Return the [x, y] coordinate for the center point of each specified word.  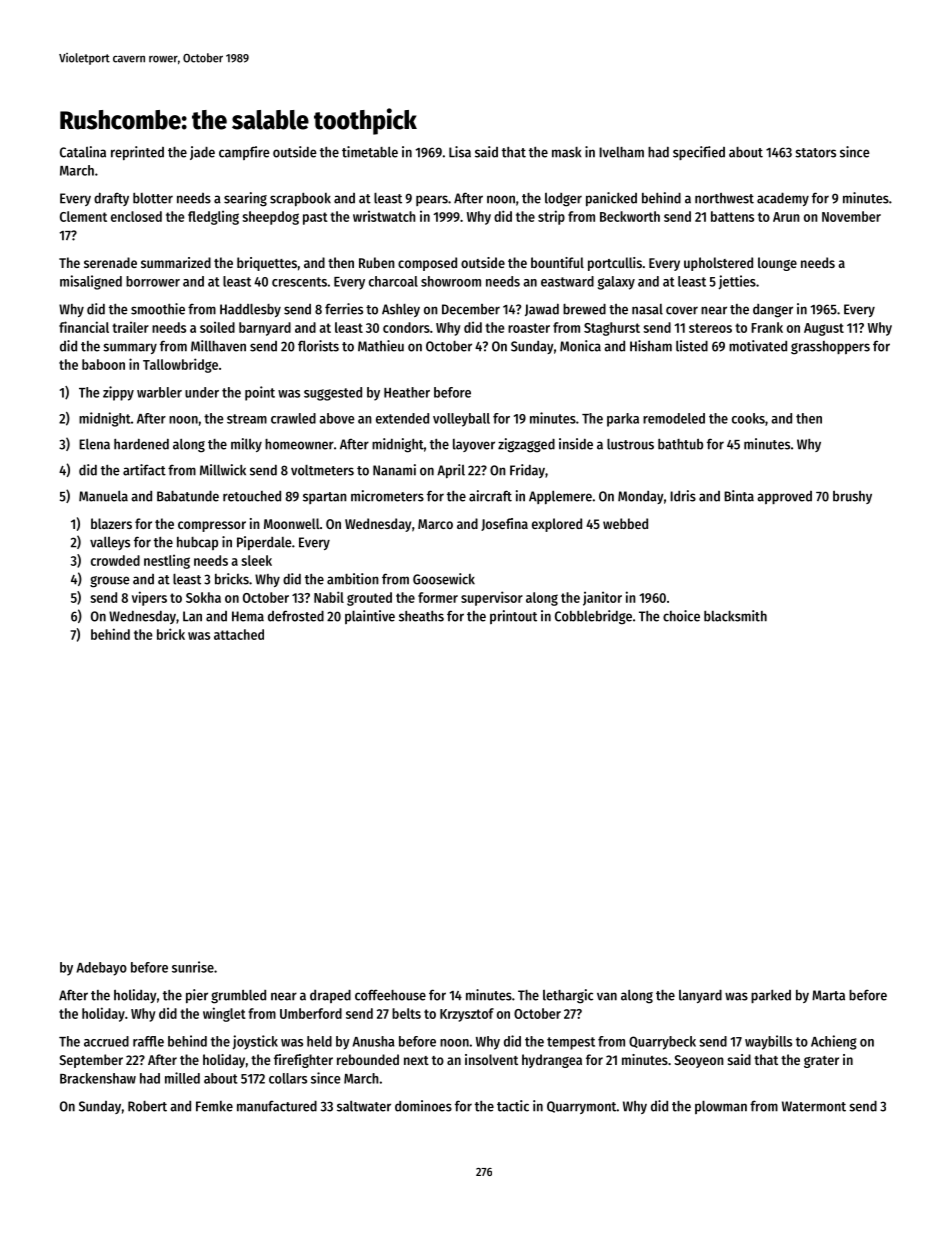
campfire [244, 153]
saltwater [364, 1106]
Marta [828, 995]
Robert [147, 1106]
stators [815, 153]
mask [566, 152]
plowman [721, 1107]
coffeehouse [390, 995]
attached [239, 634]
